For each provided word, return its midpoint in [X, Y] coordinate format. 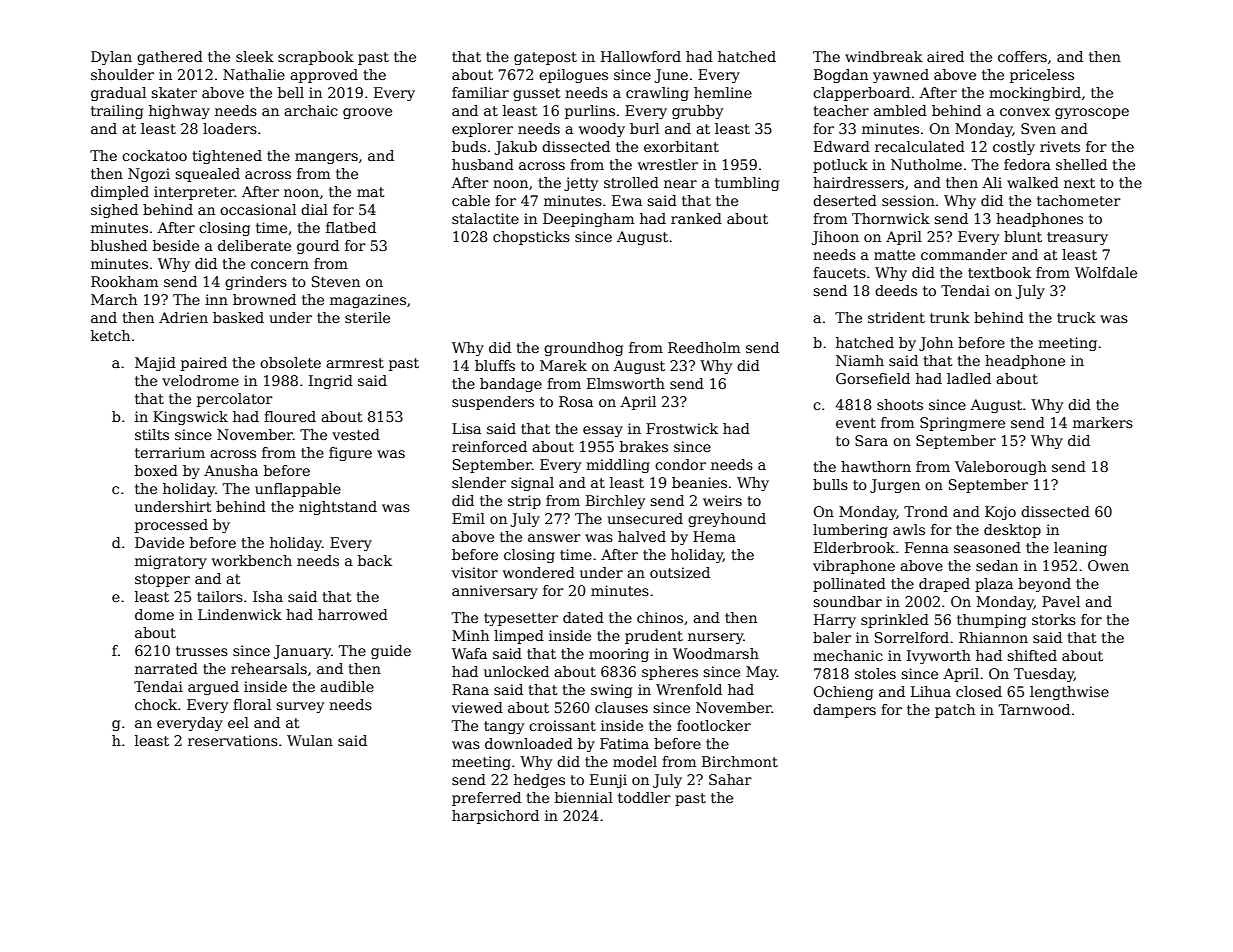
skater [174, 92]
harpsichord [495, 817]
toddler [644, 797]
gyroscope [1092, 113]
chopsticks [531, 238]
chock [156, 704]
